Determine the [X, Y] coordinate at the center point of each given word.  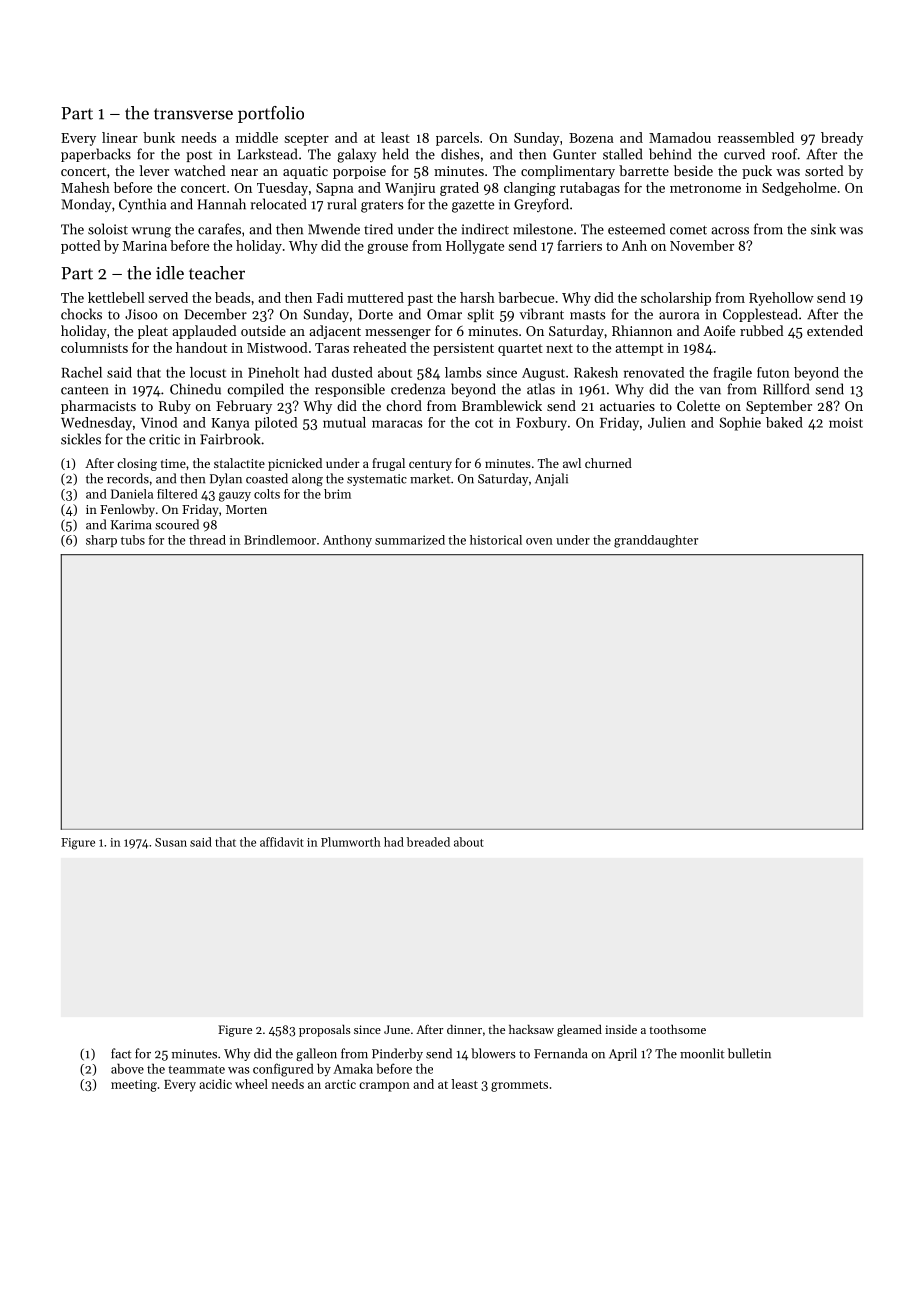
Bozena [591, 138]
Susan [171, 842]
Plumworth [351, 842]
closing [137, 464]
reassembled [756, 137]
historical [496, 540]
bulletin [749, 1053]
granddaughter [656, 541]
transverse [193, 114]
